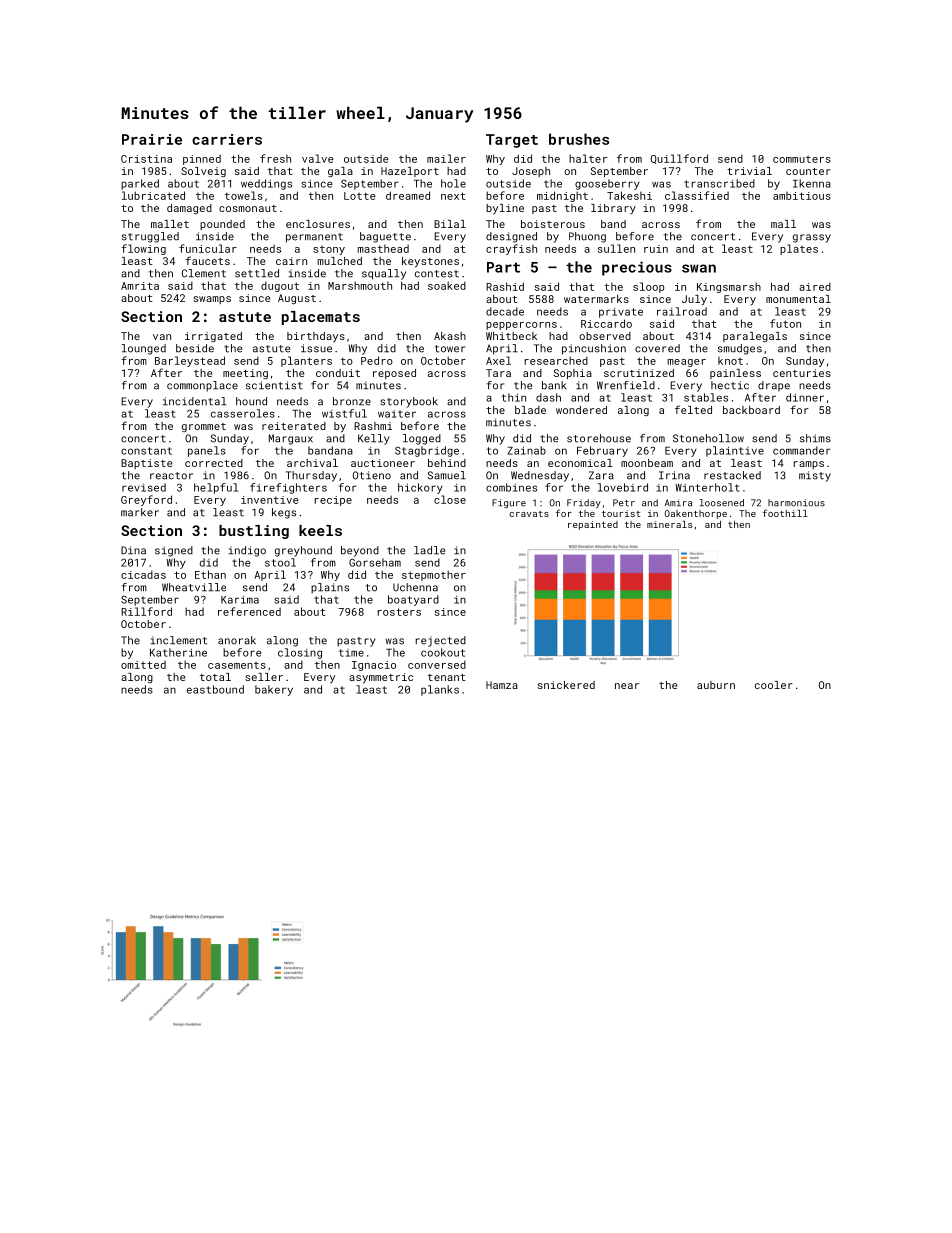  I want to click on Joseph, so click(531, 172).
